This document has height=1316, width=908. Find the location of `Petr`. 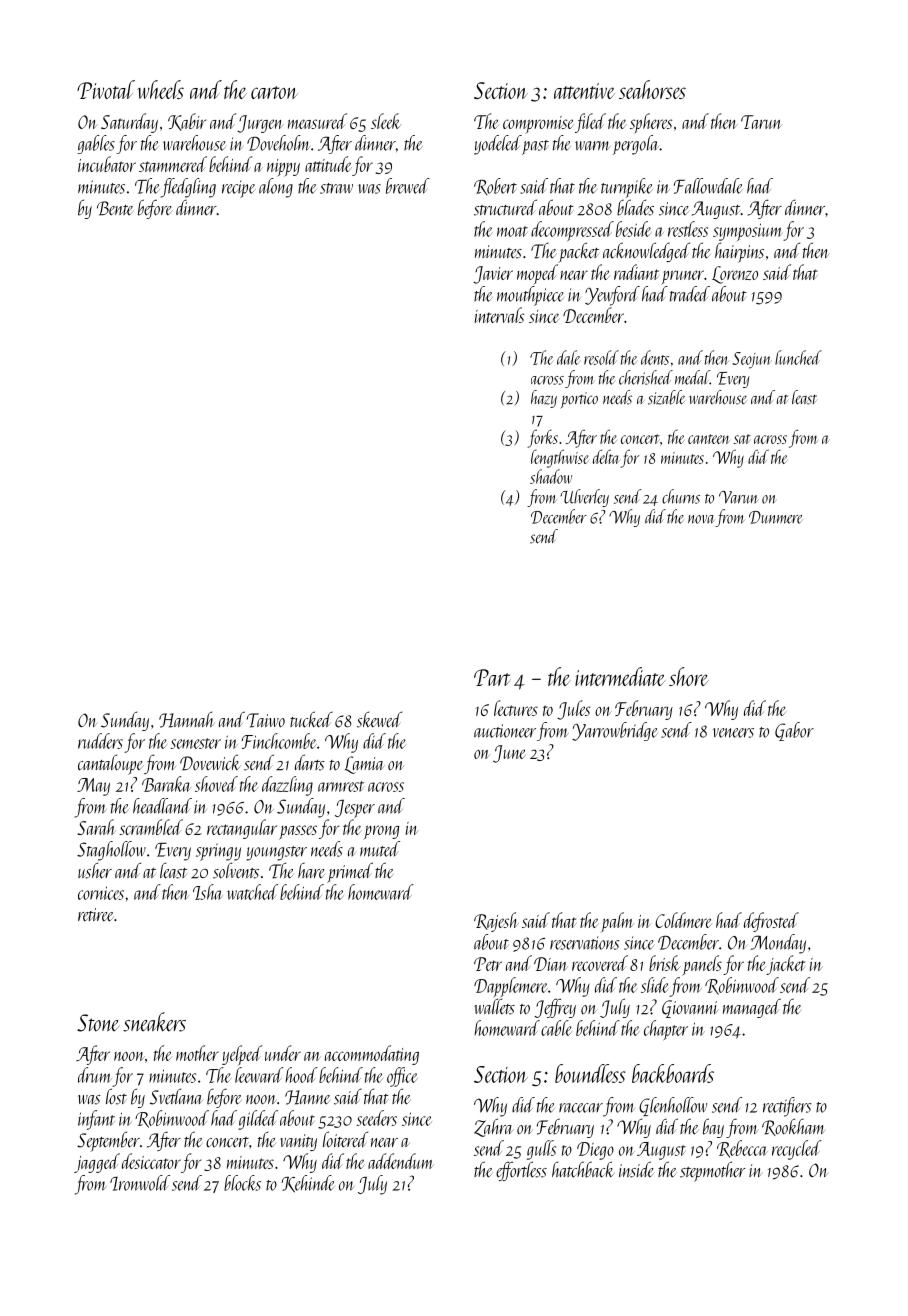

Petr is located at coordinates (488, 964).
